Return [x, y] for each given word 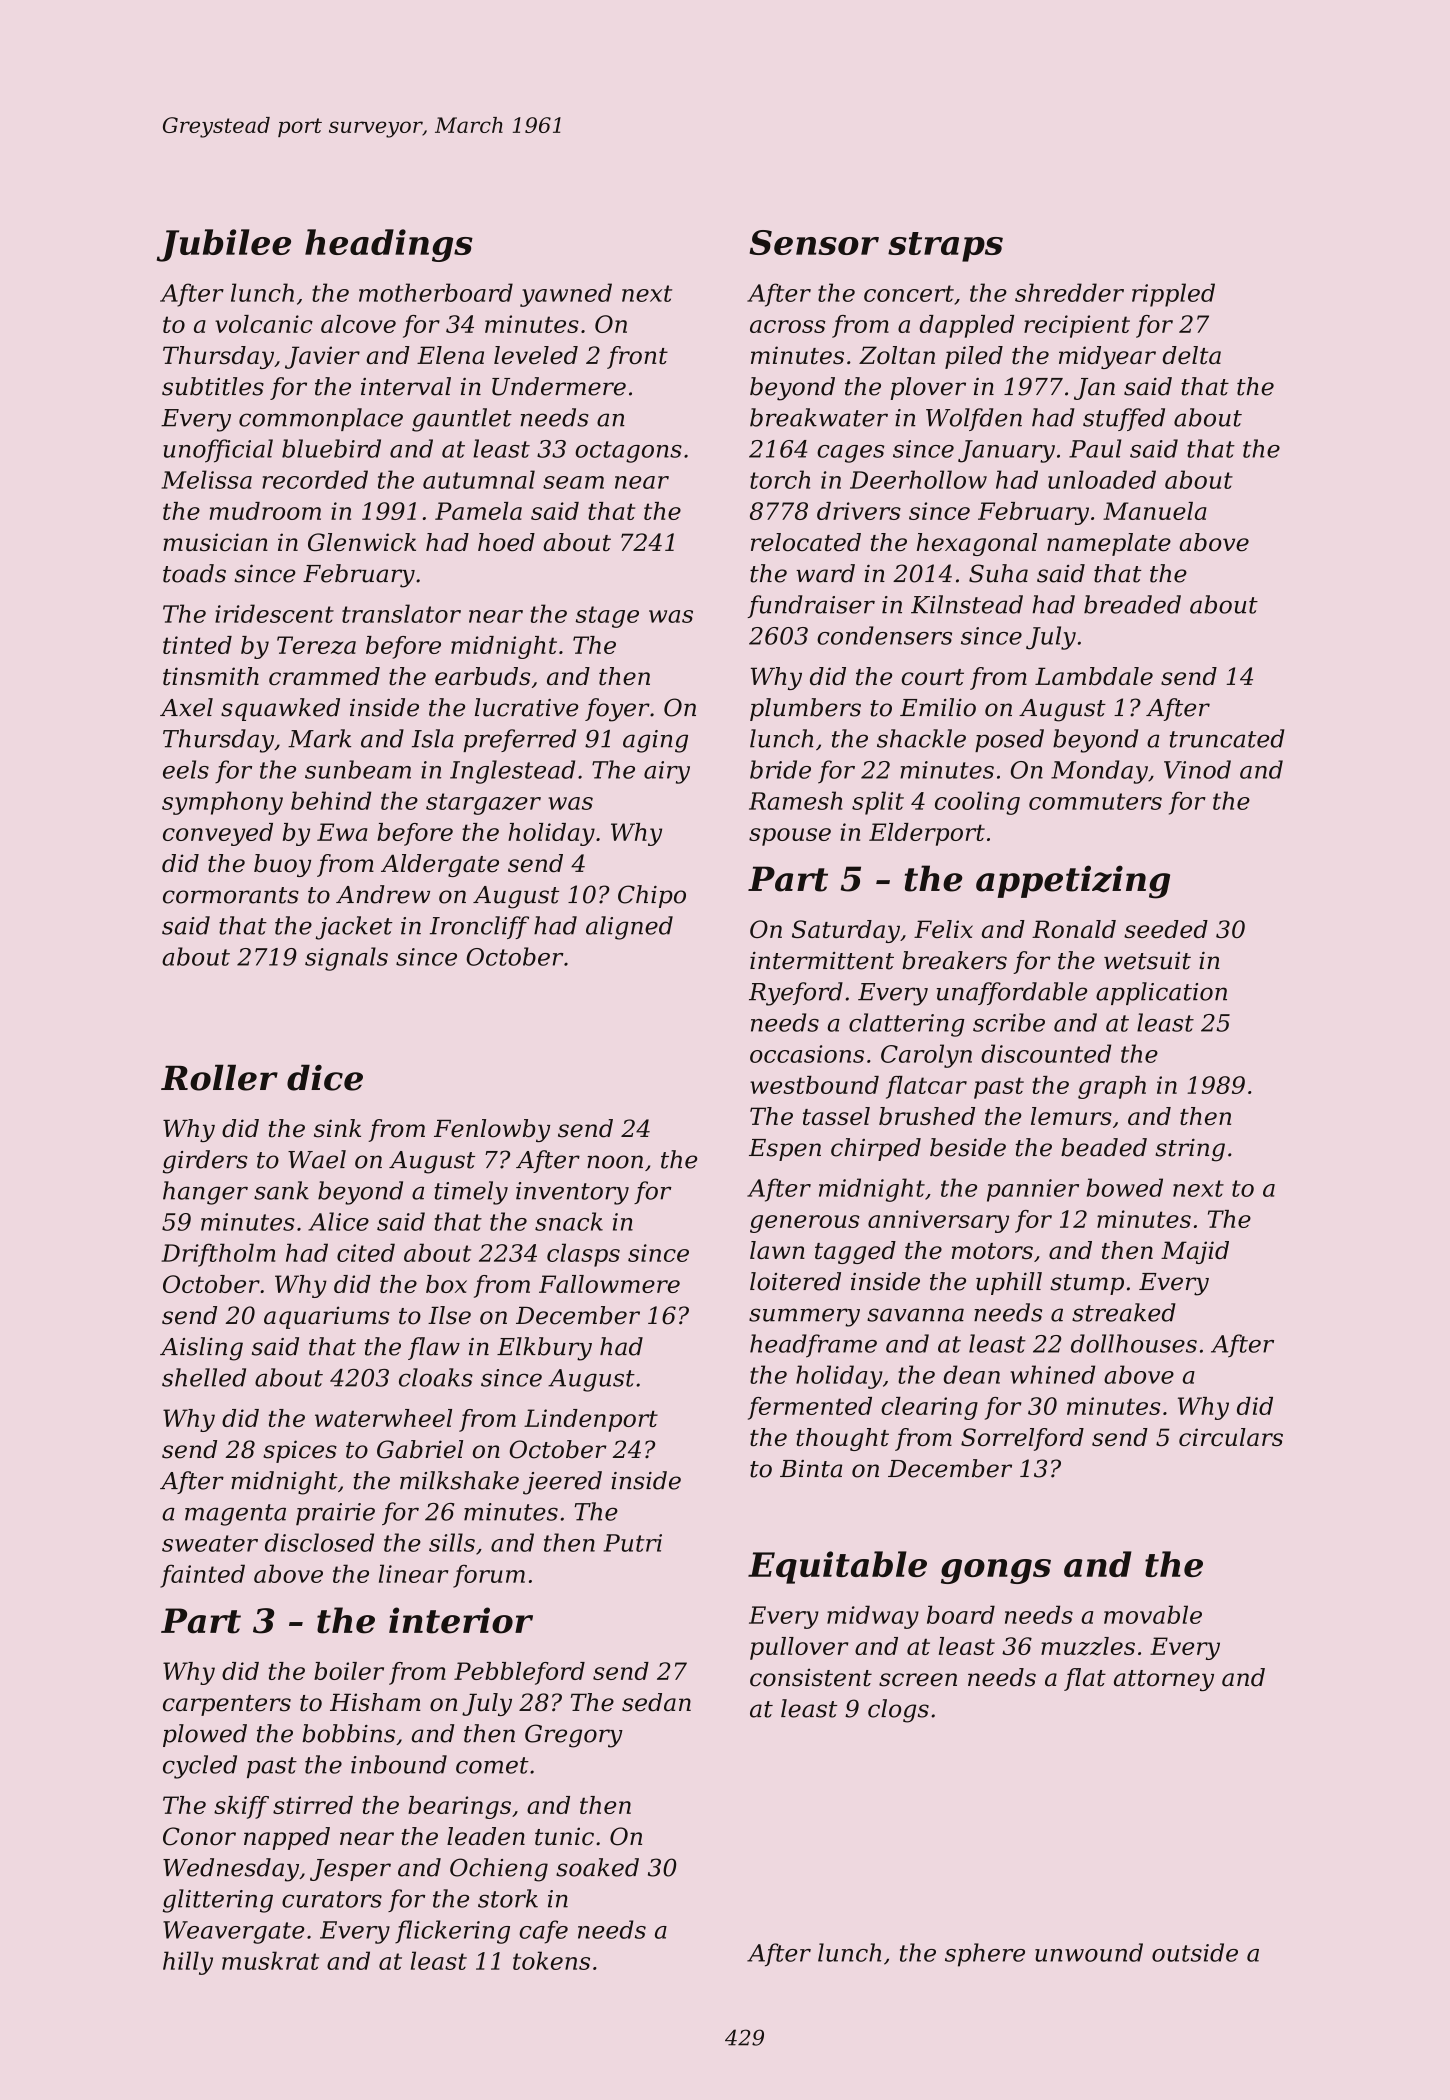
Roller [219, 1077]
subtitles [213, 386]
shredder [1069, 292]
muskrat [270, 1960]
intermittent [822, 960]
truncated [1227, 738]
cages [850, 454]
